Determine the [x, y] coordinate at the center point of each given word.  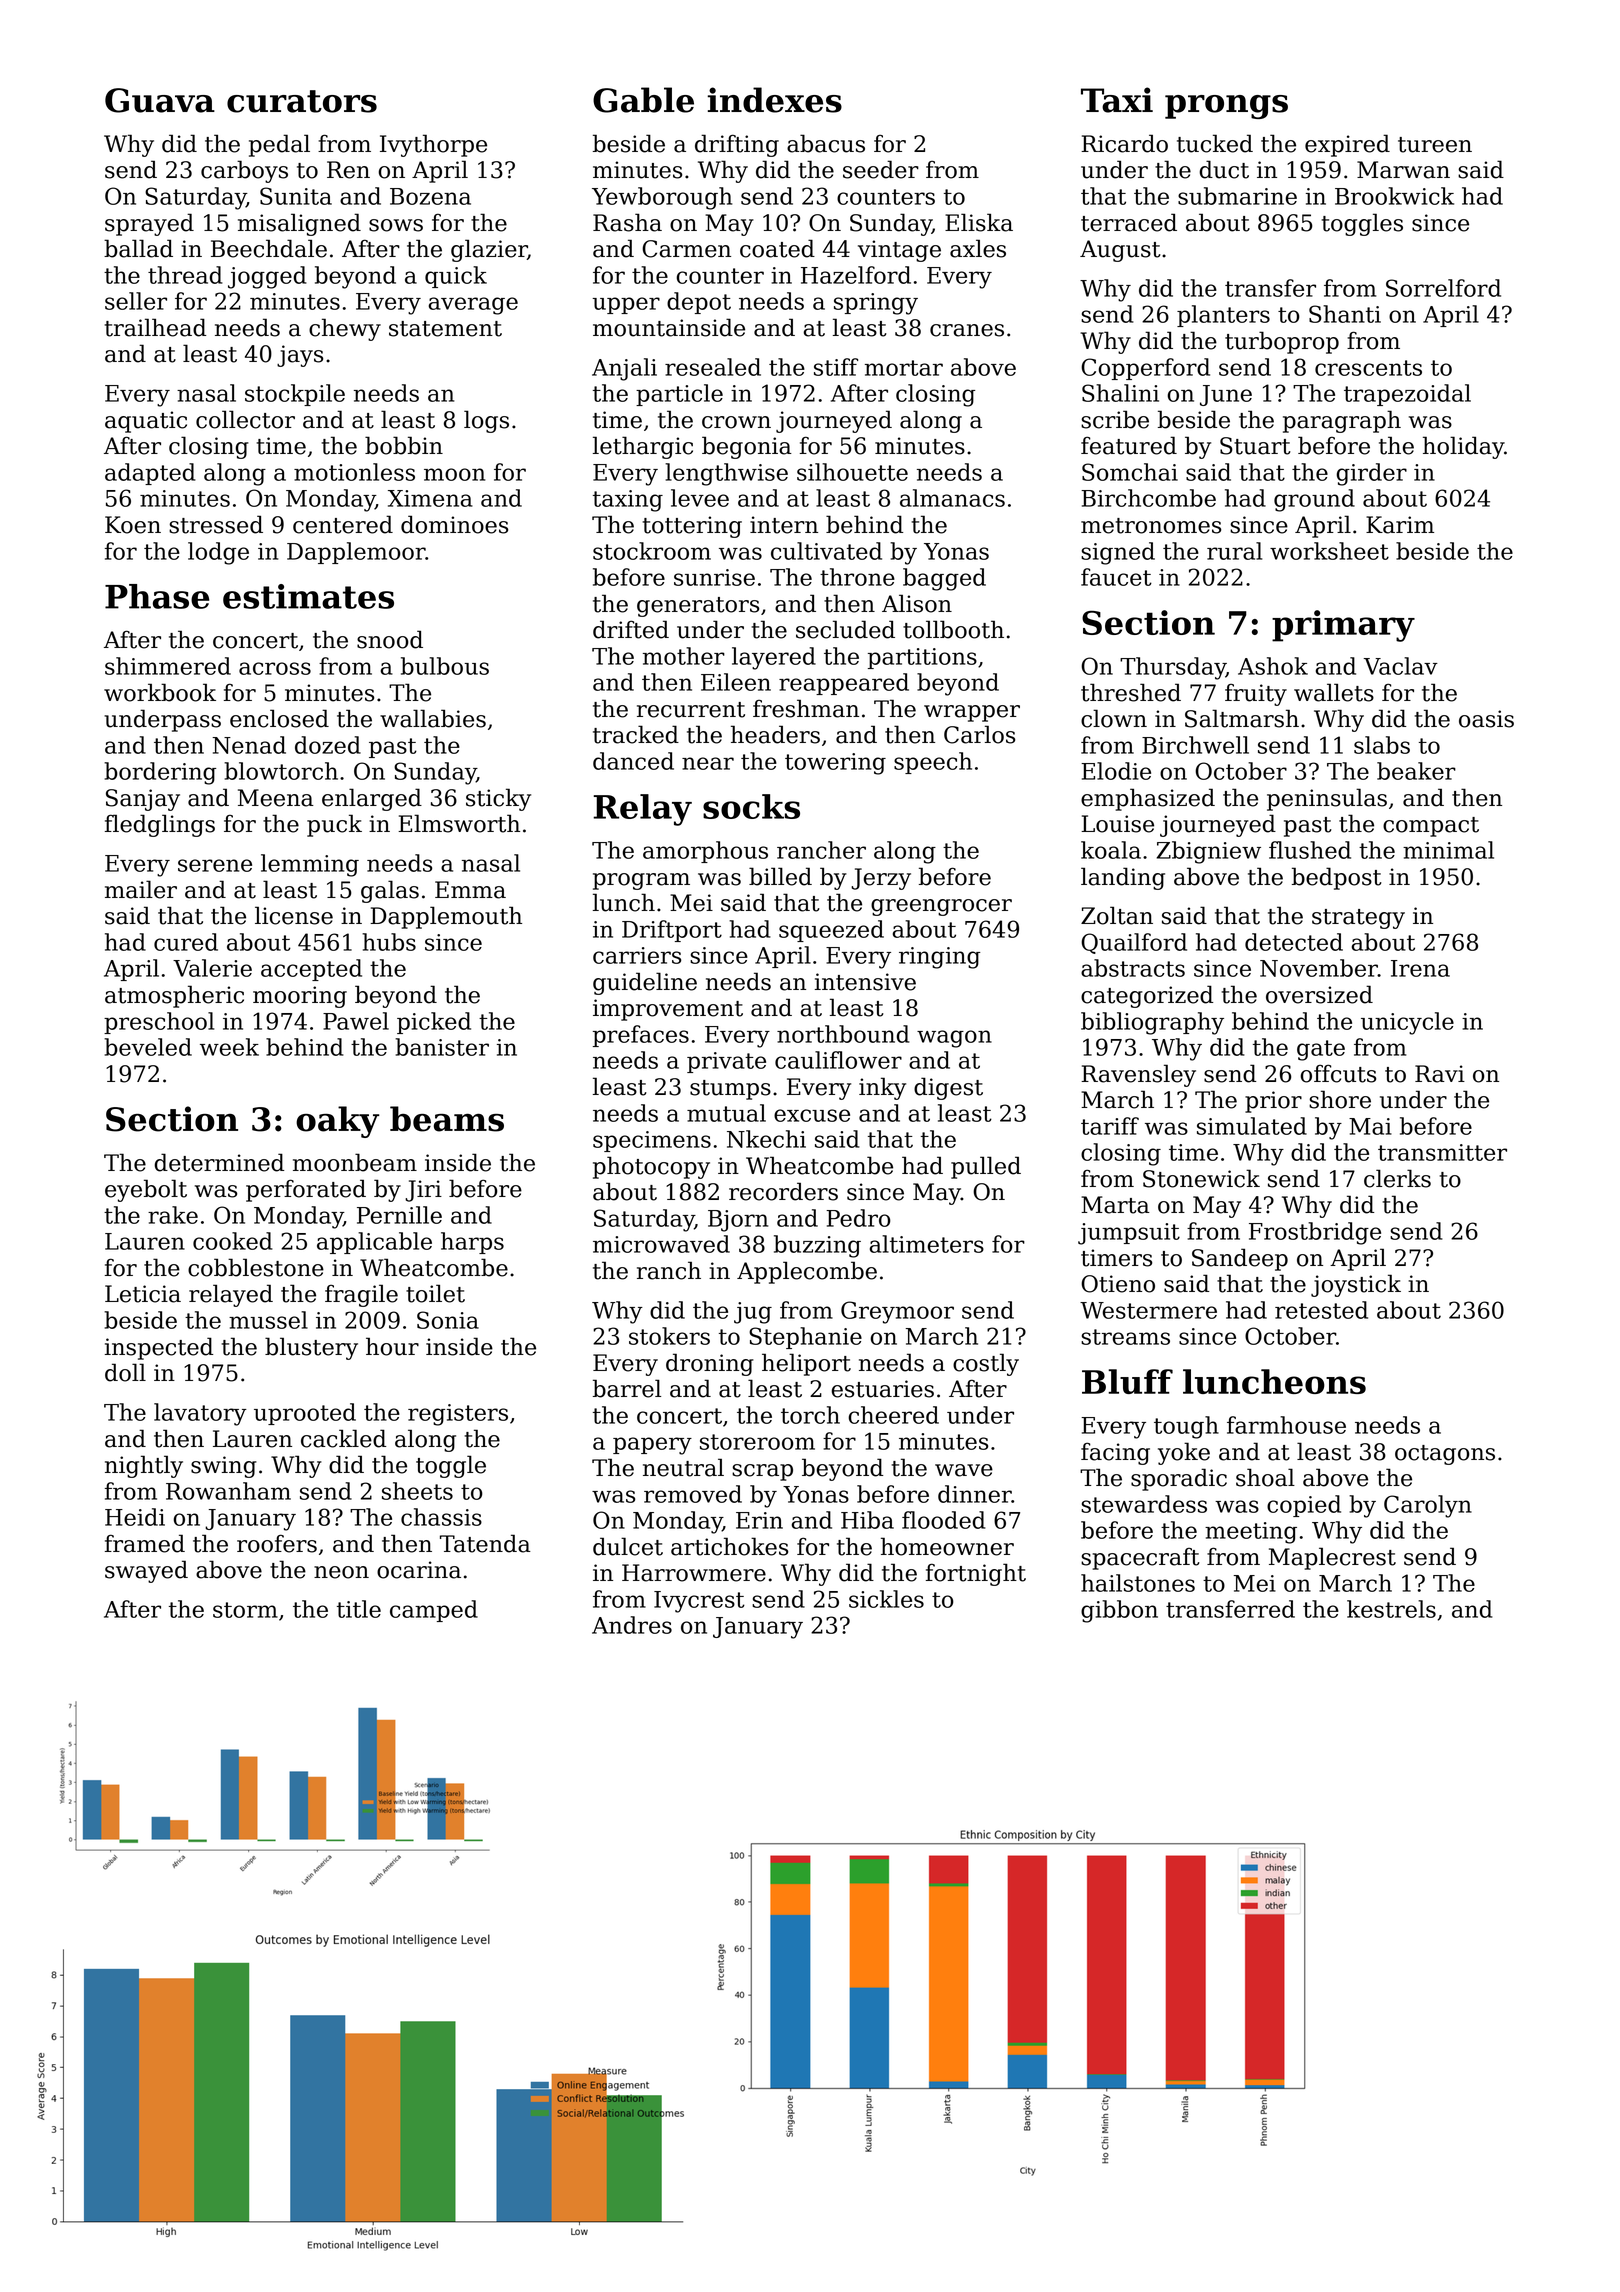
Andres [632, 1625]
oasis [1486, 719]
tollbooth [953, 629]
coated [777, 248]
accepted [311, 970]
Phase [157, 596]
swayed [146, 1571]
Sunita [296, 196]
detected [1294, 942]
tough [1186, 1427]
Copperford [1145, 369]
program [641, 881]
